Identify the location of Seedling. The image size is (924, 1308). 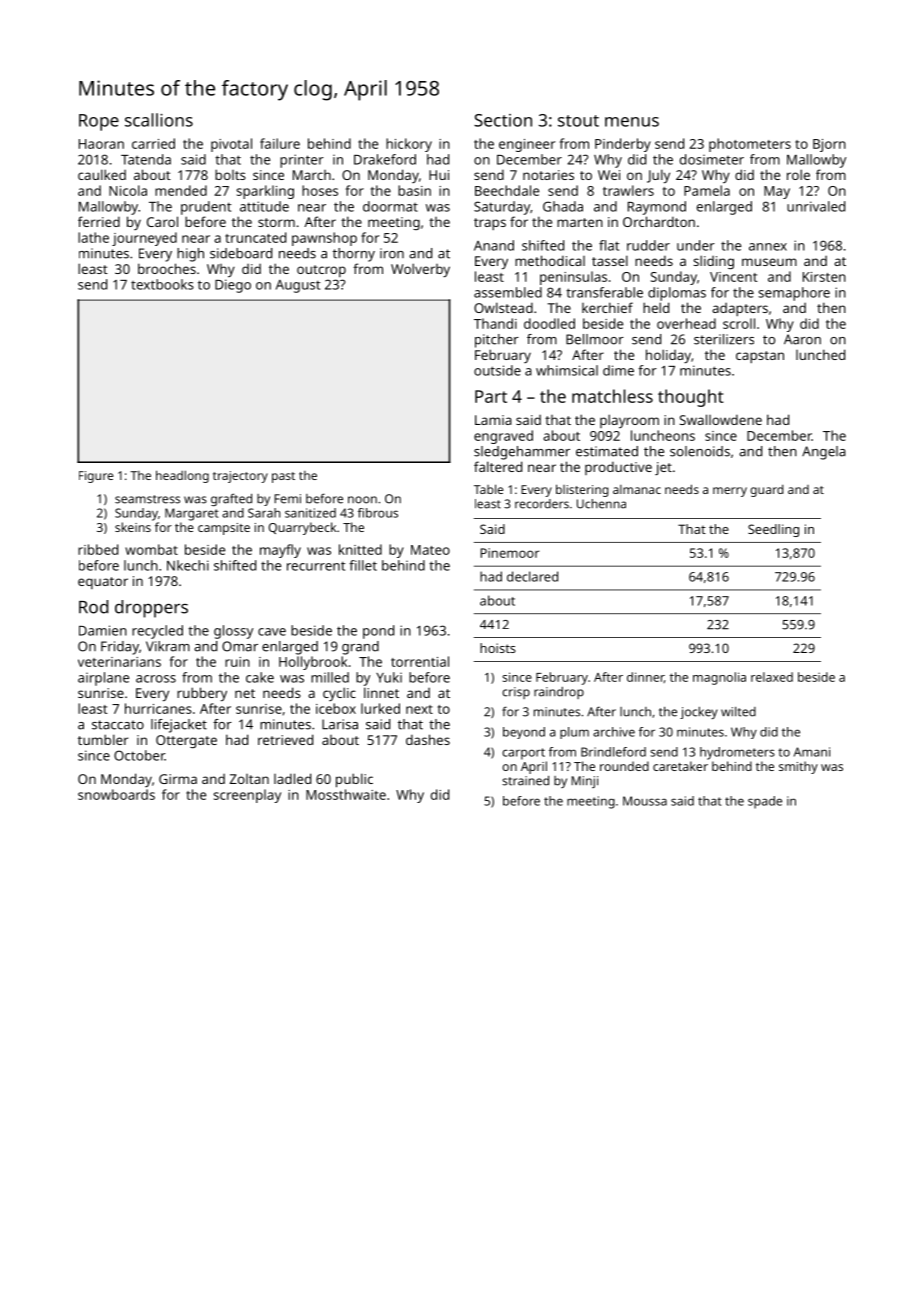
(773, 530).
